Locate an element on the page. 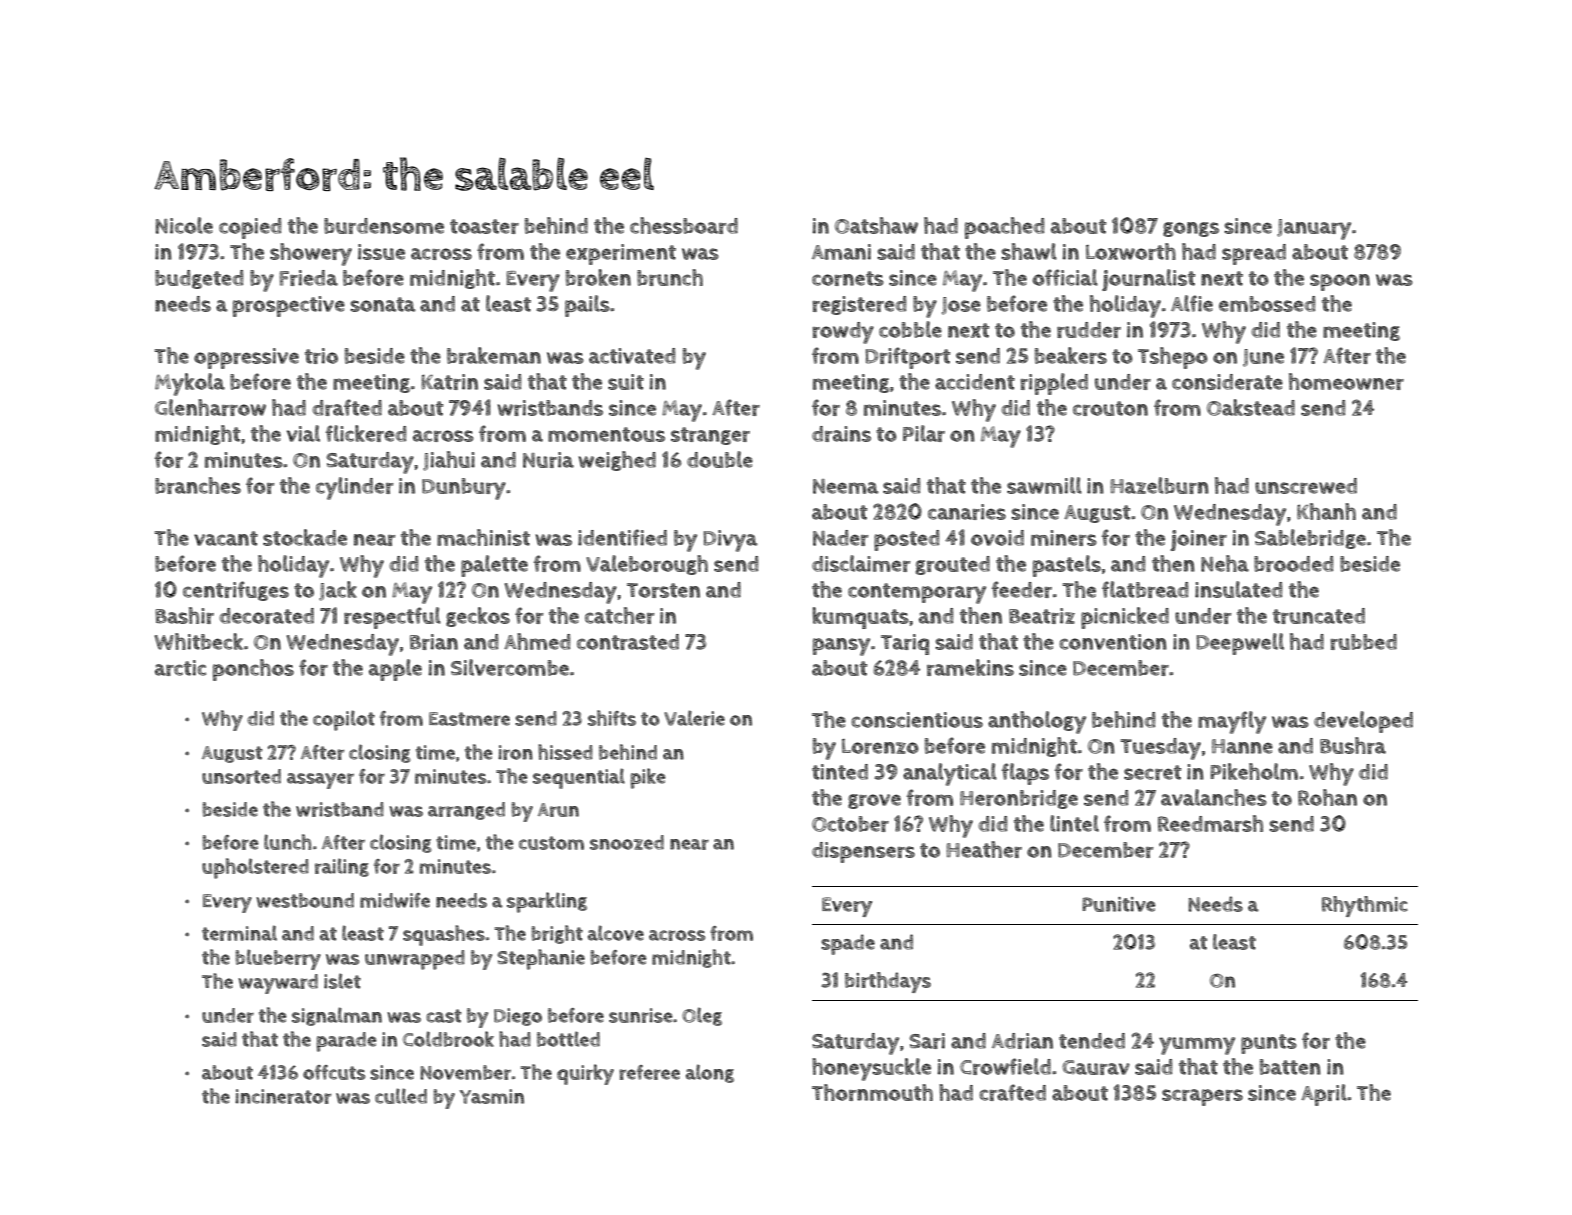  Jack is located at coordinates (338, 591).
